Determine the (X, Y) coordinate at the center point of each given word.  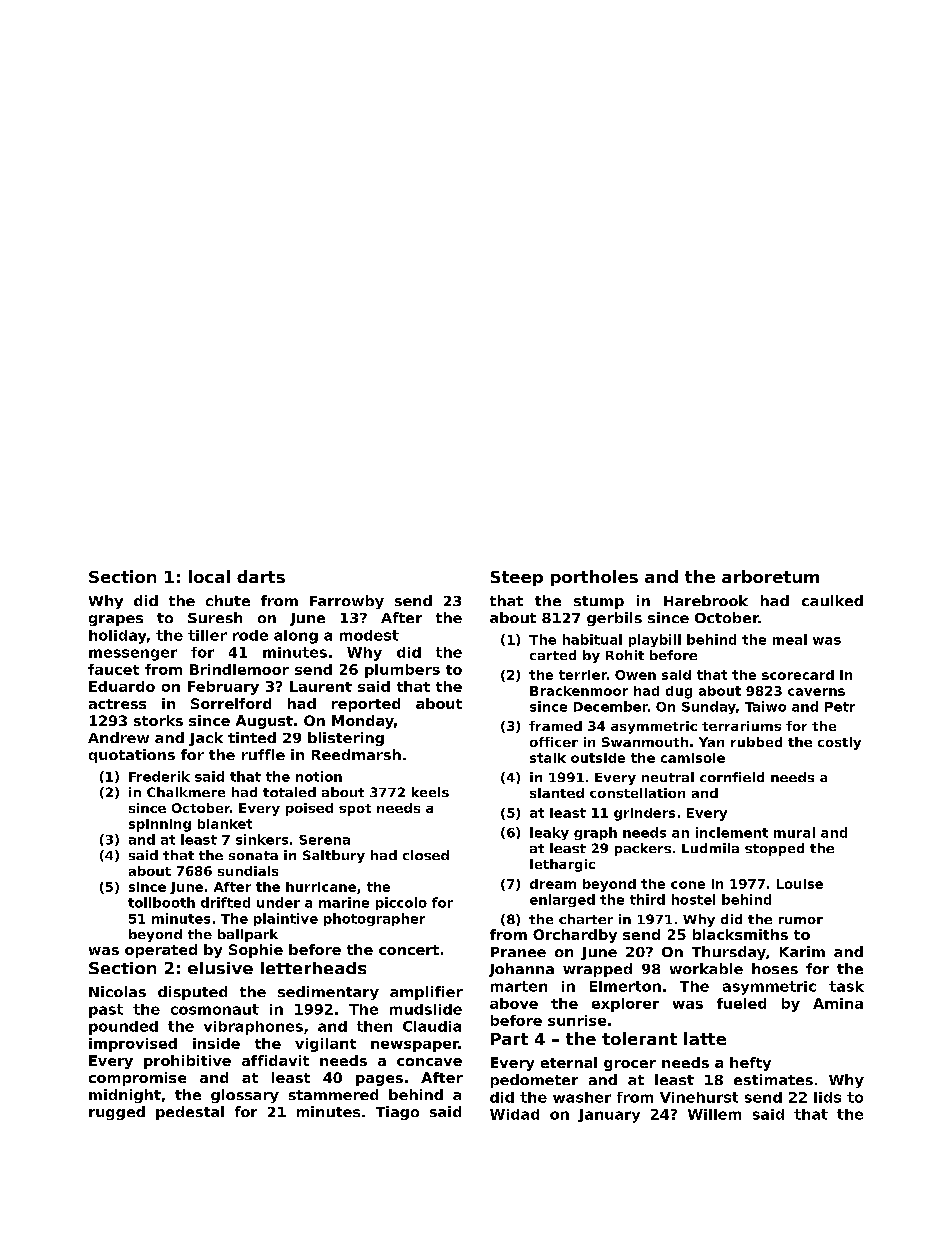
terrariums (741, 726)
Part (509, 1039)
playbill (655, 640)
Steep (517, 578)
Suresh (215, 617)
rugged (117, 1113)
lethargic (562, 865)
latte (705, 1038)
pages (379, 1080)
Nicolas (117, 991)
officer (554, 742)
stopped (774, 849)
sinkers (262, 839)
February (223, 688)
